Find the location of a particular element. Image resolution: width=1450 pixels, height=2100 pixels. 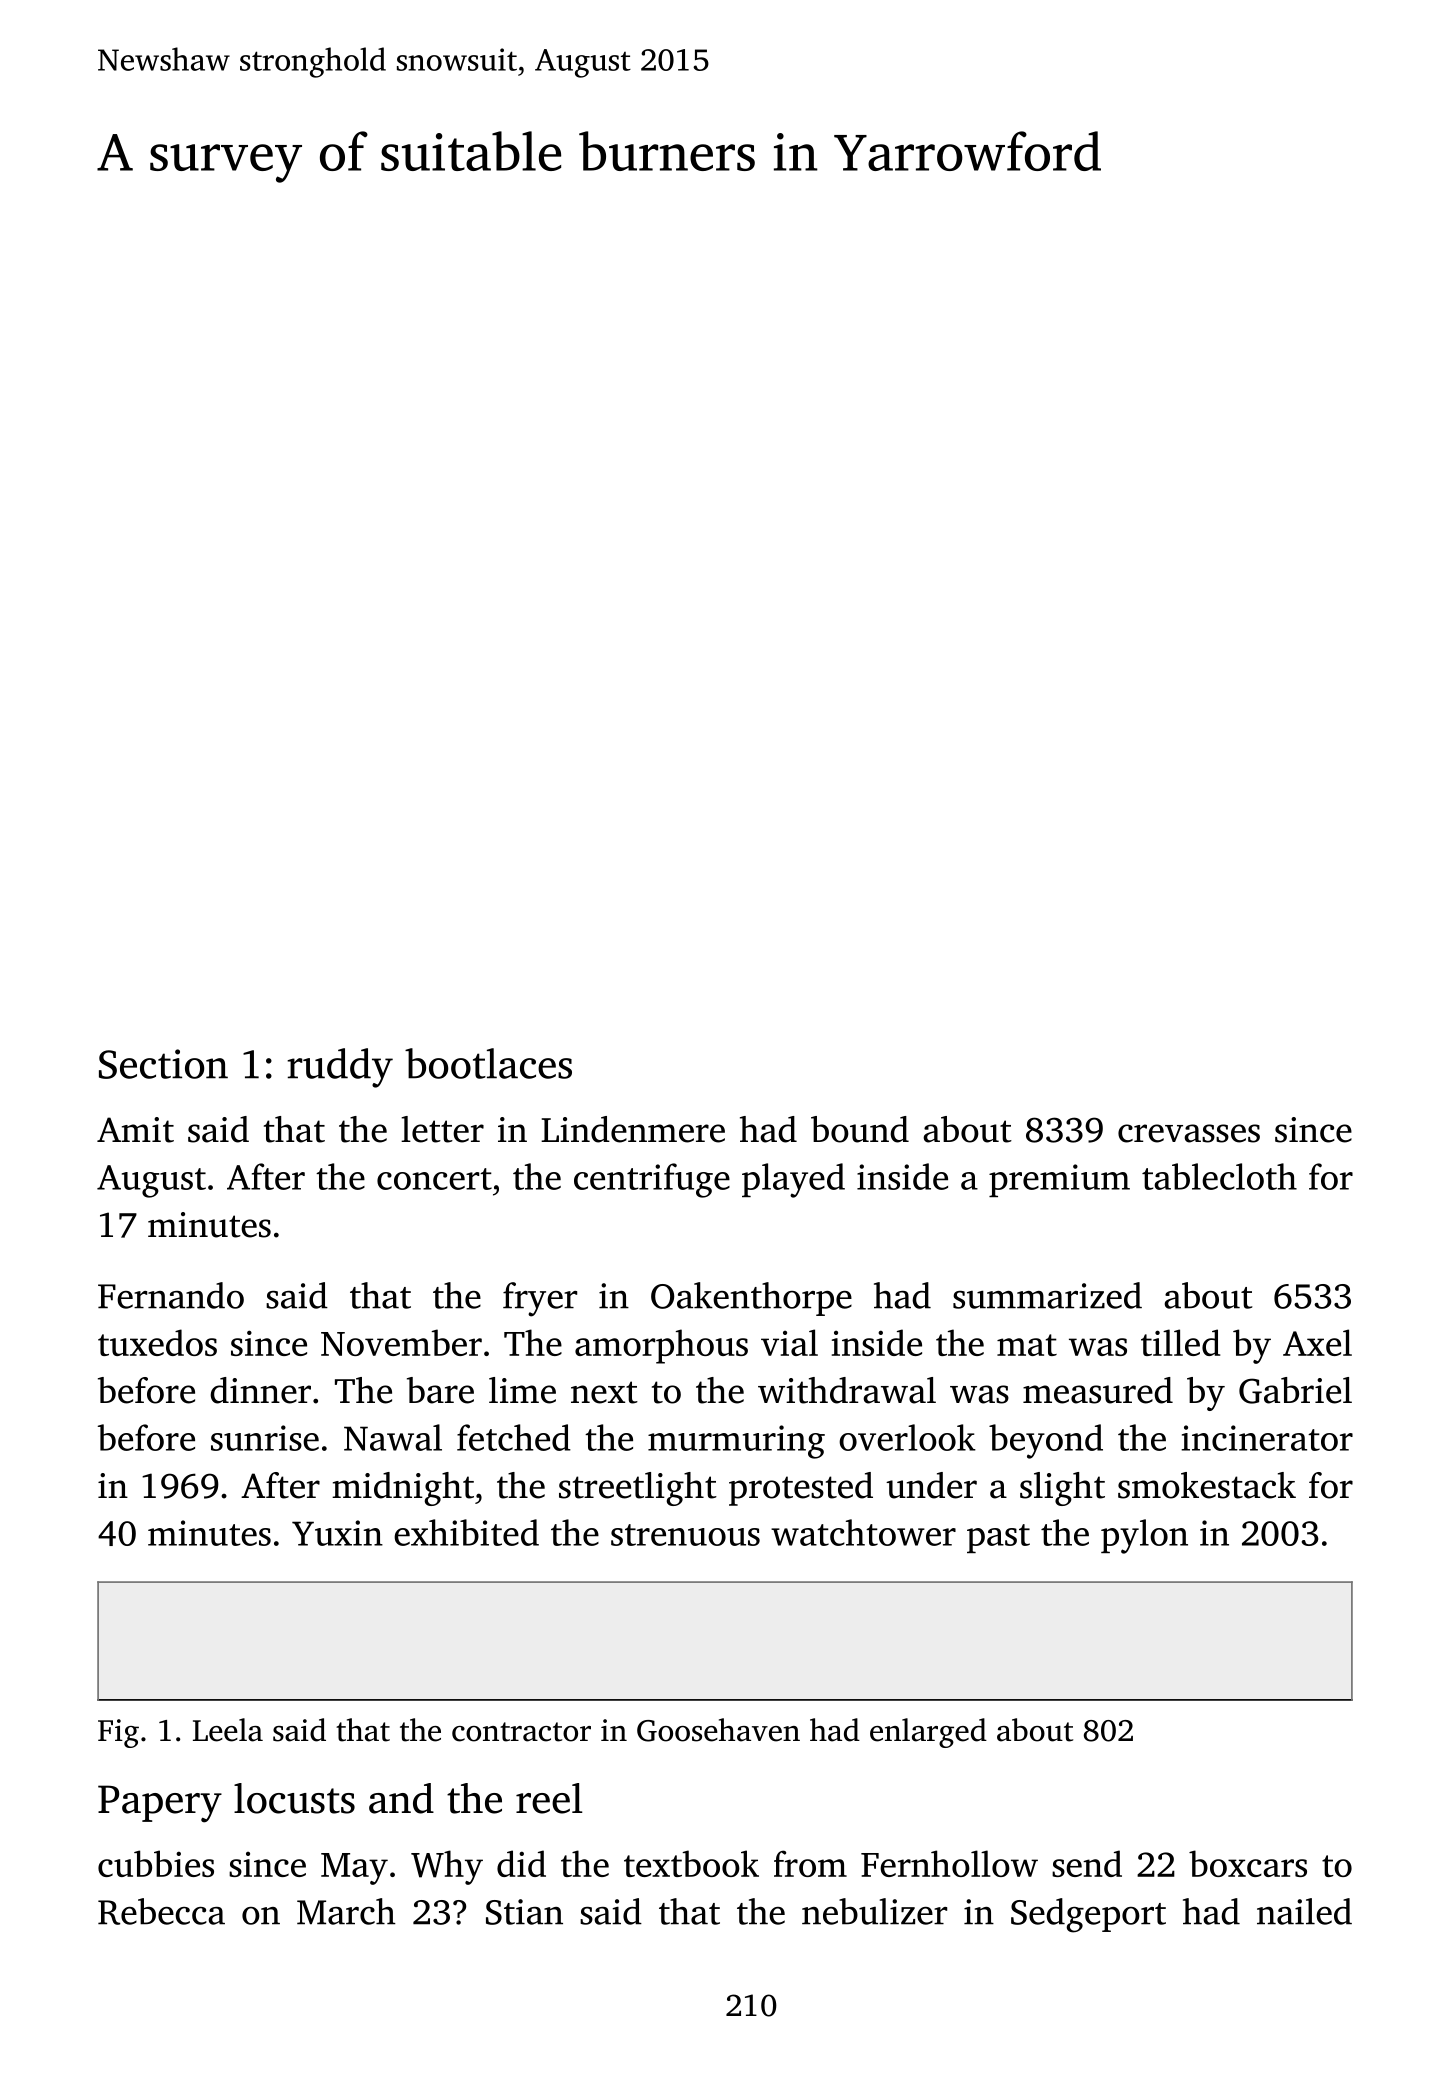

Why is located at coordinates (447, 1867).
